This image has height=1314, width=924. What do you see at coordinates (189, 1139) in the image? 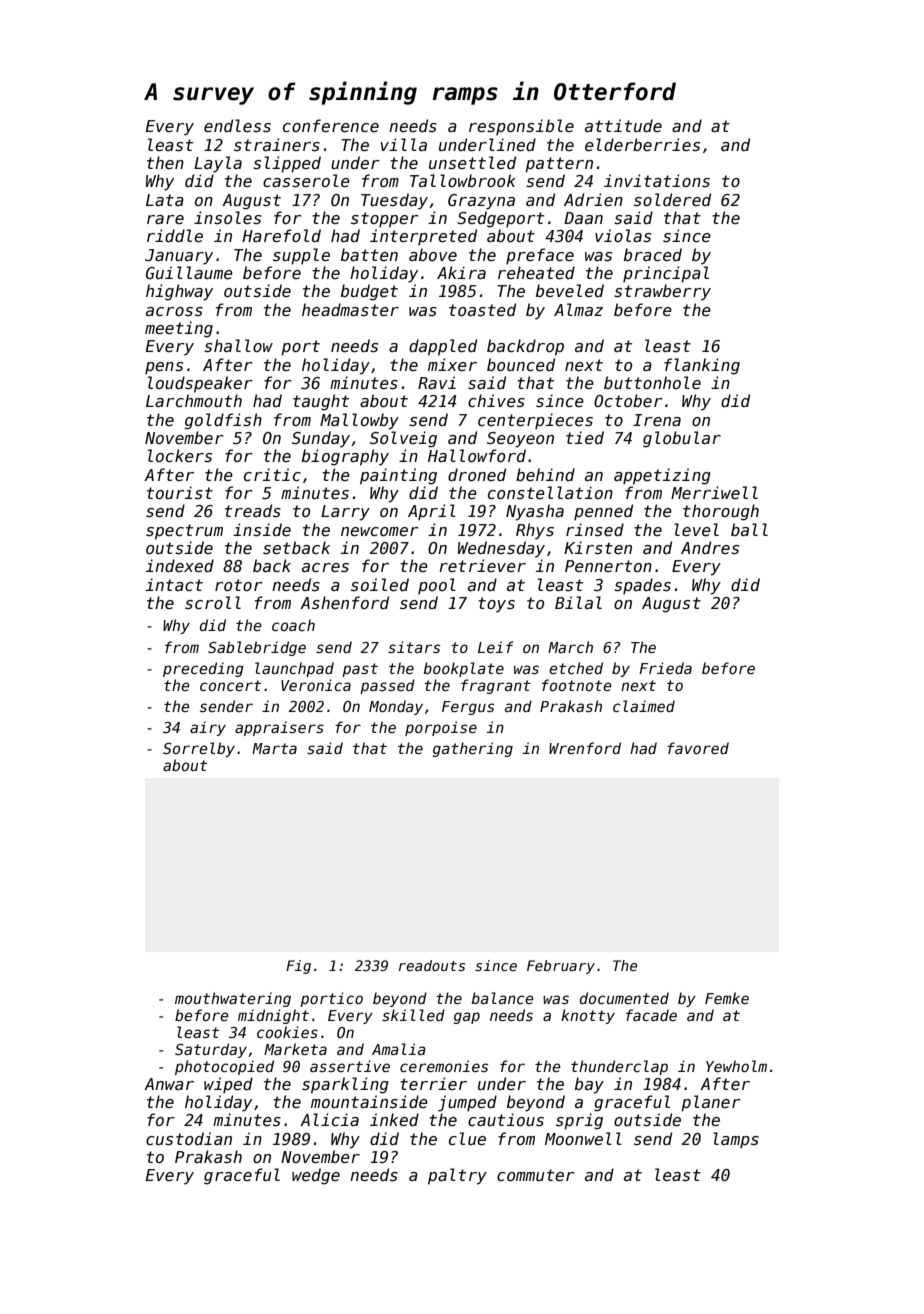
I see `custodian` at bounding box center [189, 1139].
